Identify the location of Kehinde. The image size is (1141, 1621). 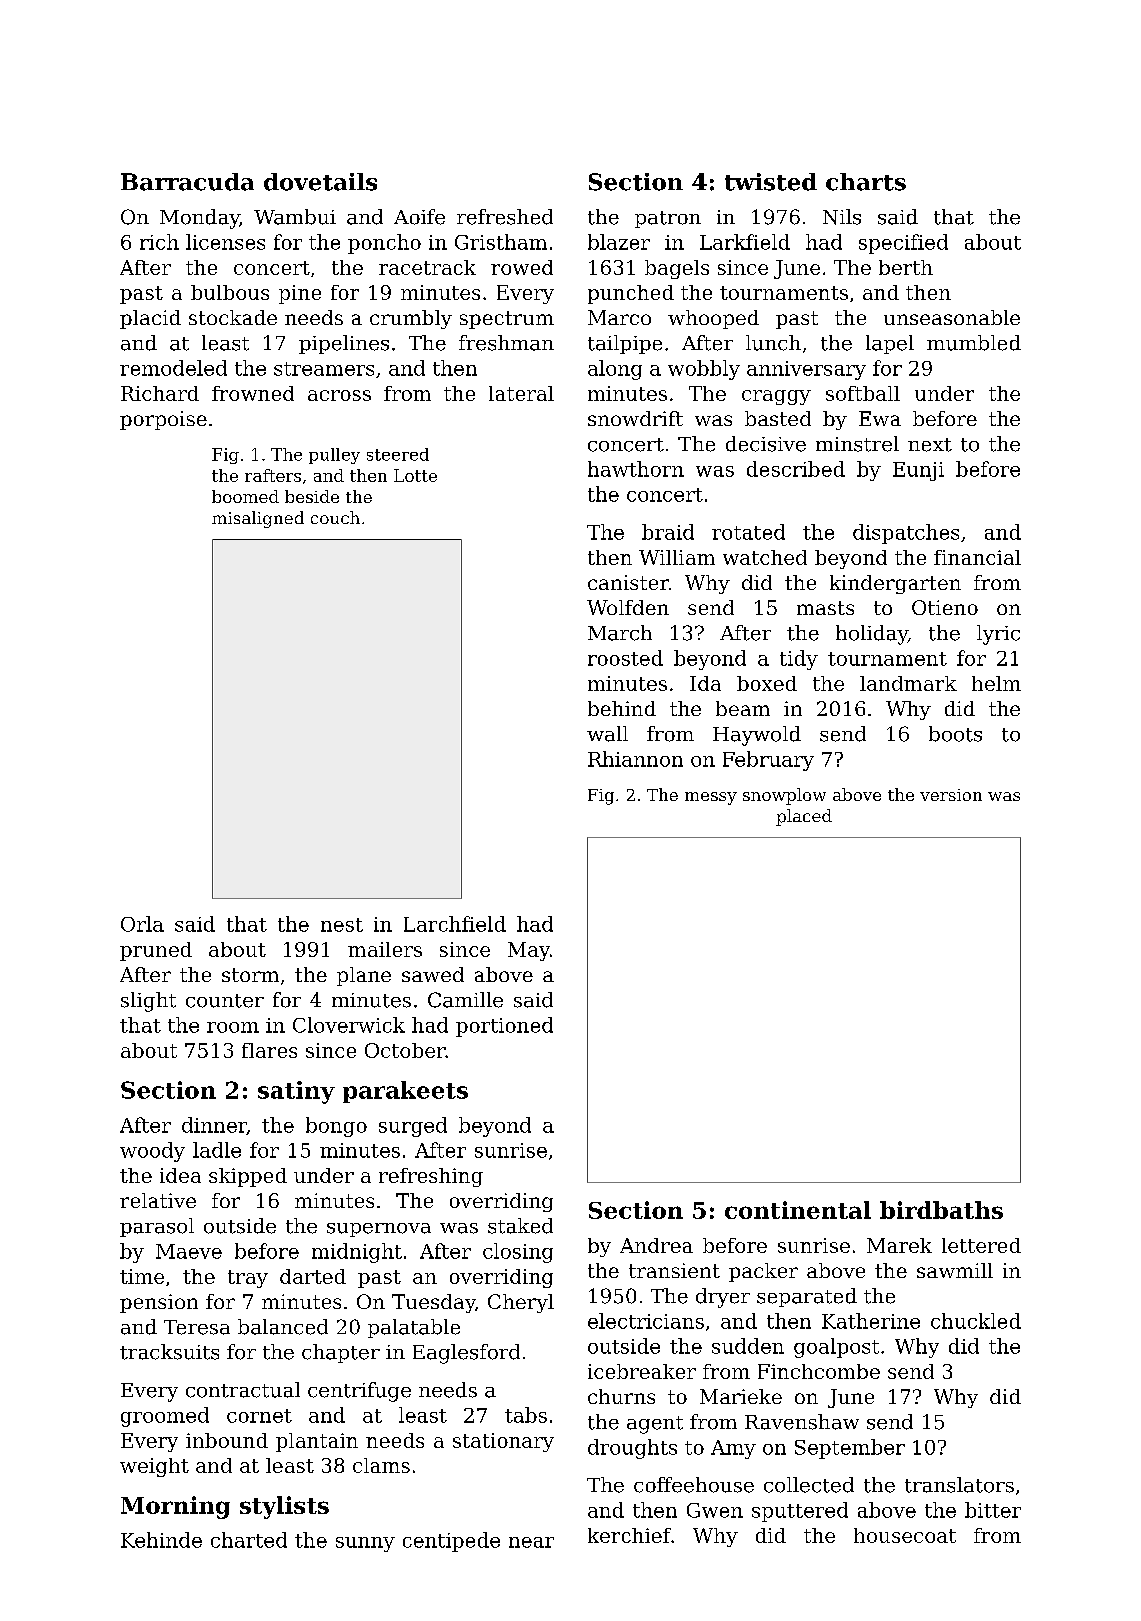
(161, 1540).
